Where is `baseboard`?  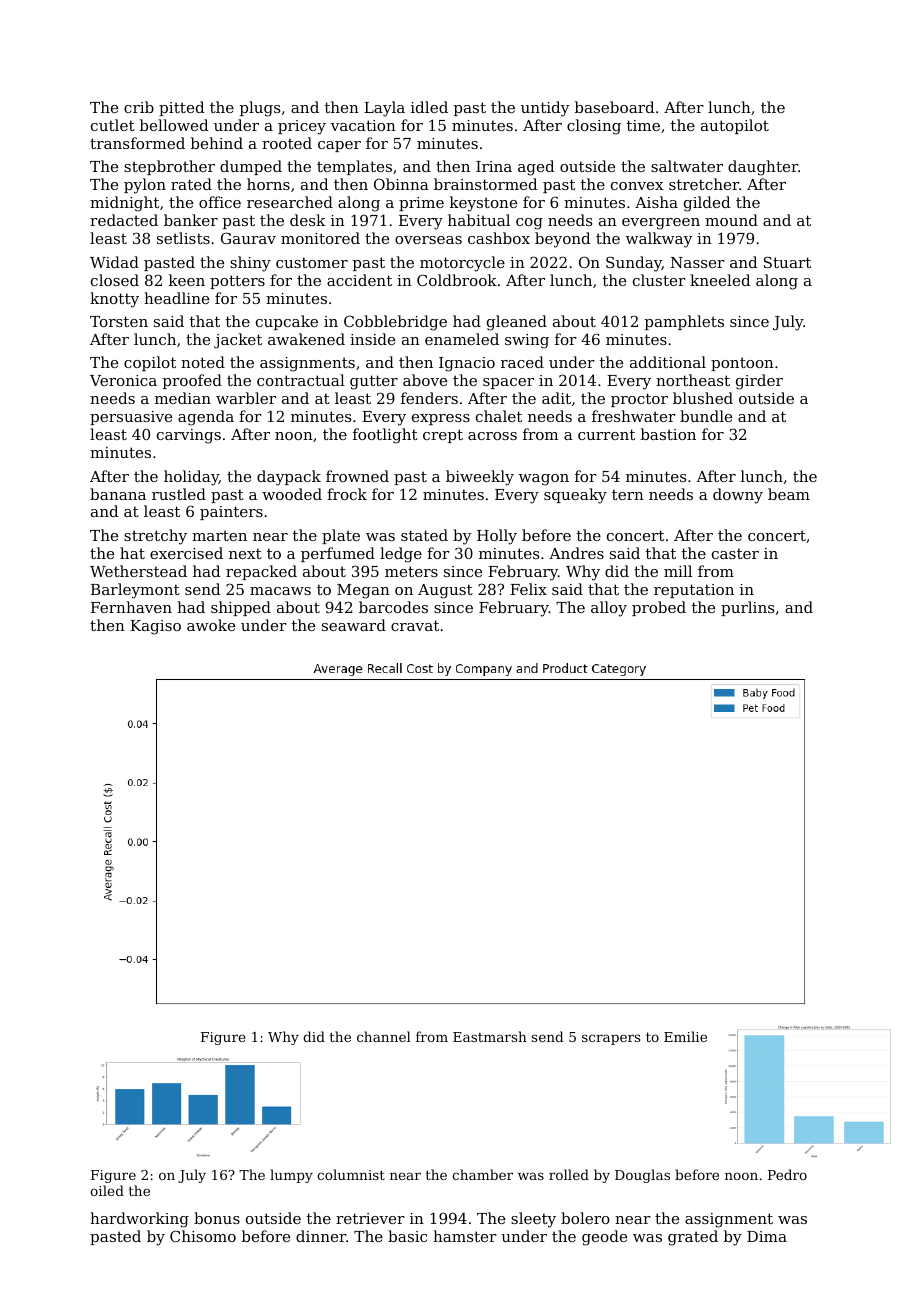 baseboard is located at coordinates (614, 107).
